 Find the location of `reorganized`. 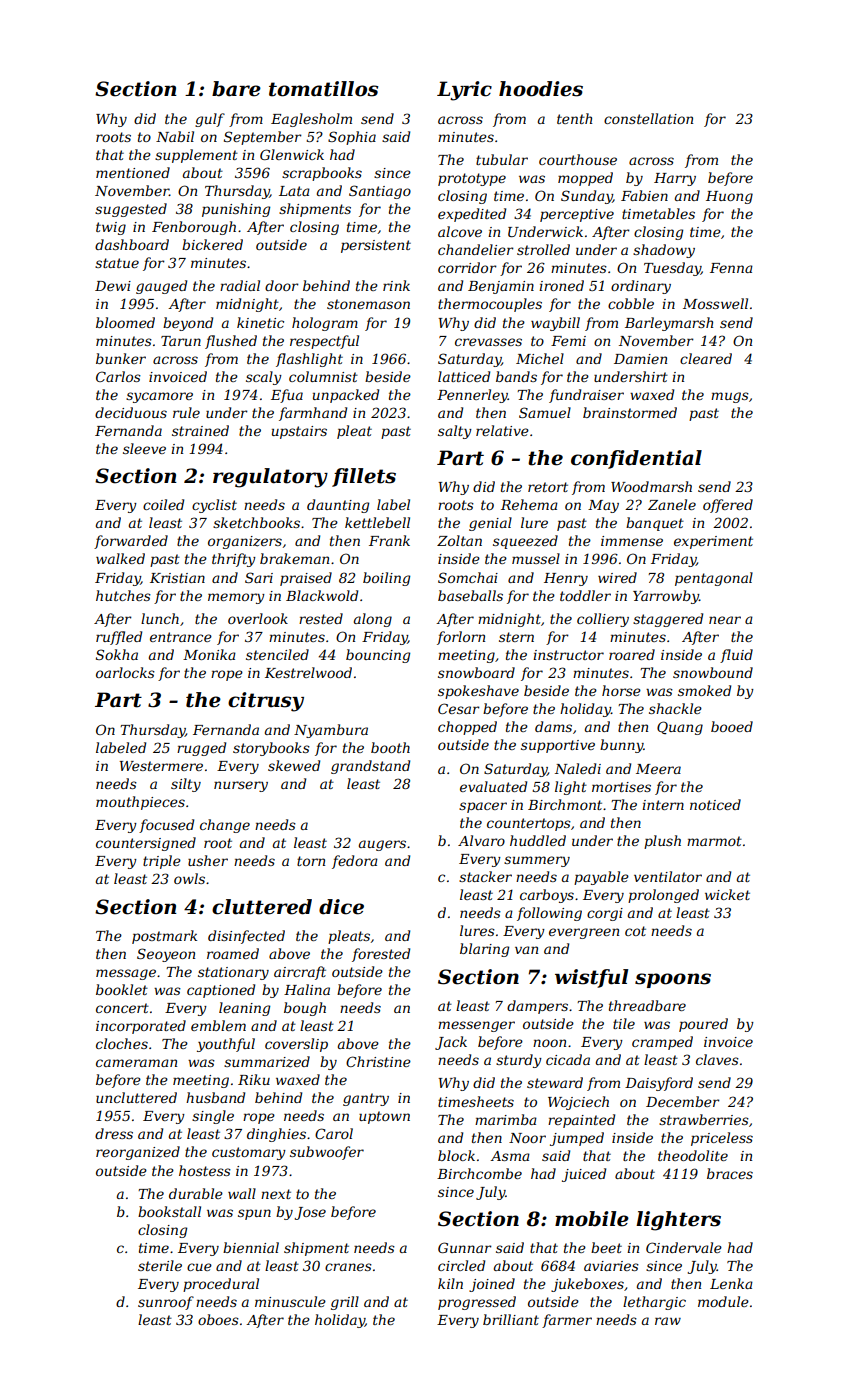

reorganized is located at coordinates (138, 1153).
